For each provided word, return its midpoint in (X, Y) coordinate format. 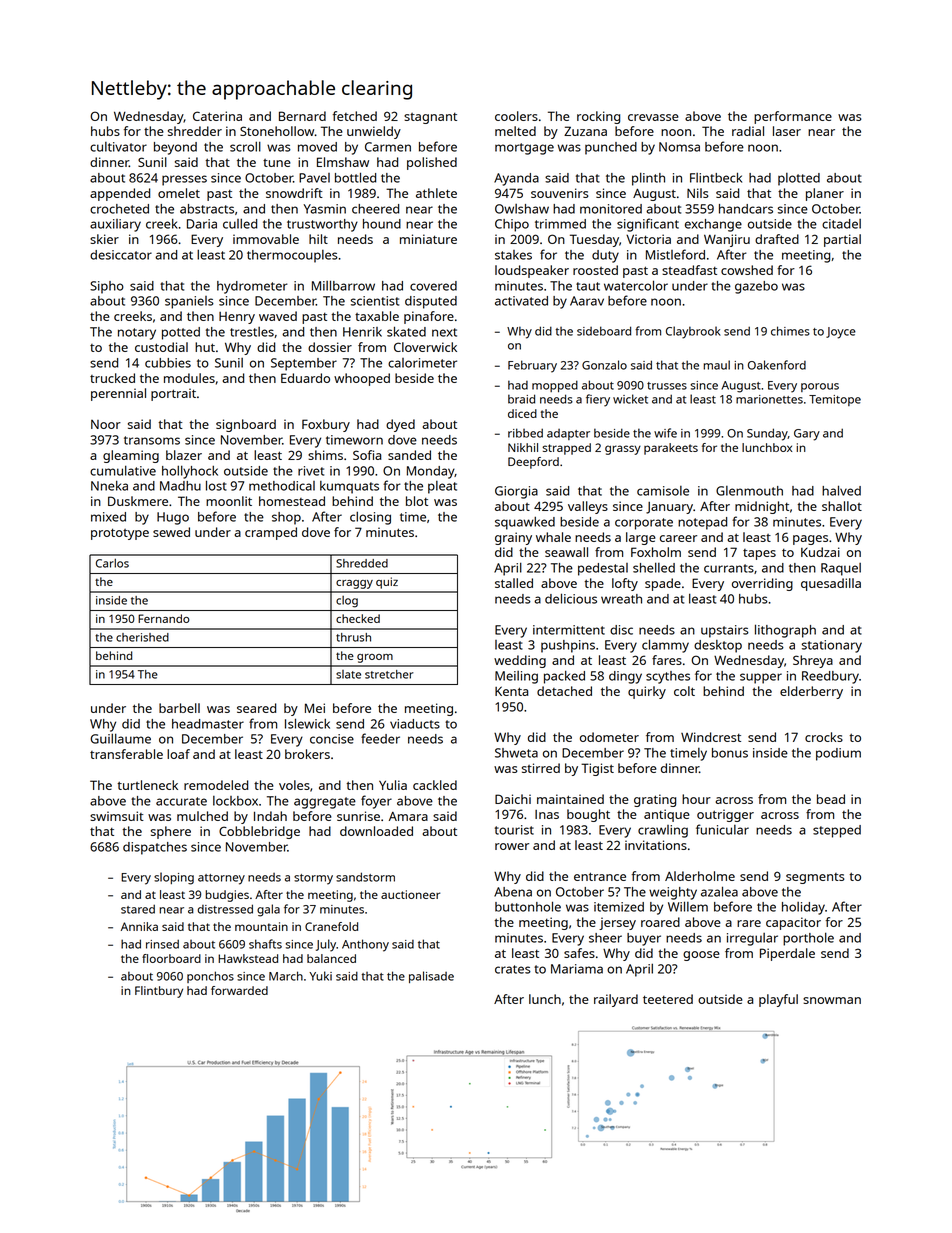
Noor (106, 424)
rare (749, 923)
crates (513, 969)
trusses (667, 386)
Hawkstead (248, 958)
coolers (516, 116)
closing (370, 518)
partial (842, 240)
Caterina (217, 116)
